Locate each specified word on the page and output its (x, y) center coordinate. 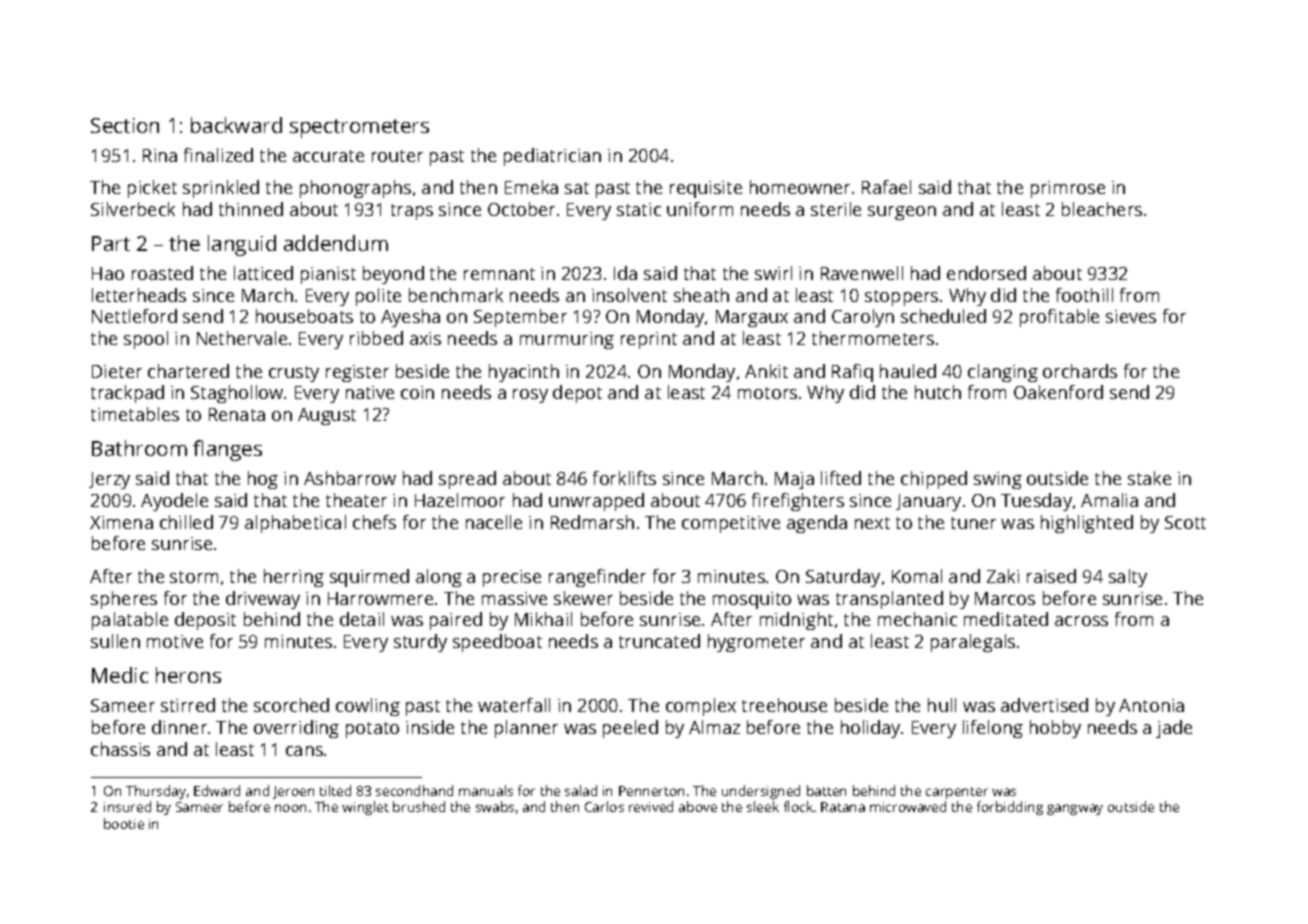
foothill (1084, 295)
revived (651, 806)
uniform (700, 209)
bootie (124, 823)
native (370, 392)
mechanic (917, 619)
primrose (1068, 189)
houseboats (304, 316)
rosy (530, 396)
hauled (908, 371)
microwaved (908, 806)
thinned (251, 209)
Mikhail (543, 619)
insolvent (629, 295)
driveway (263, 600)
